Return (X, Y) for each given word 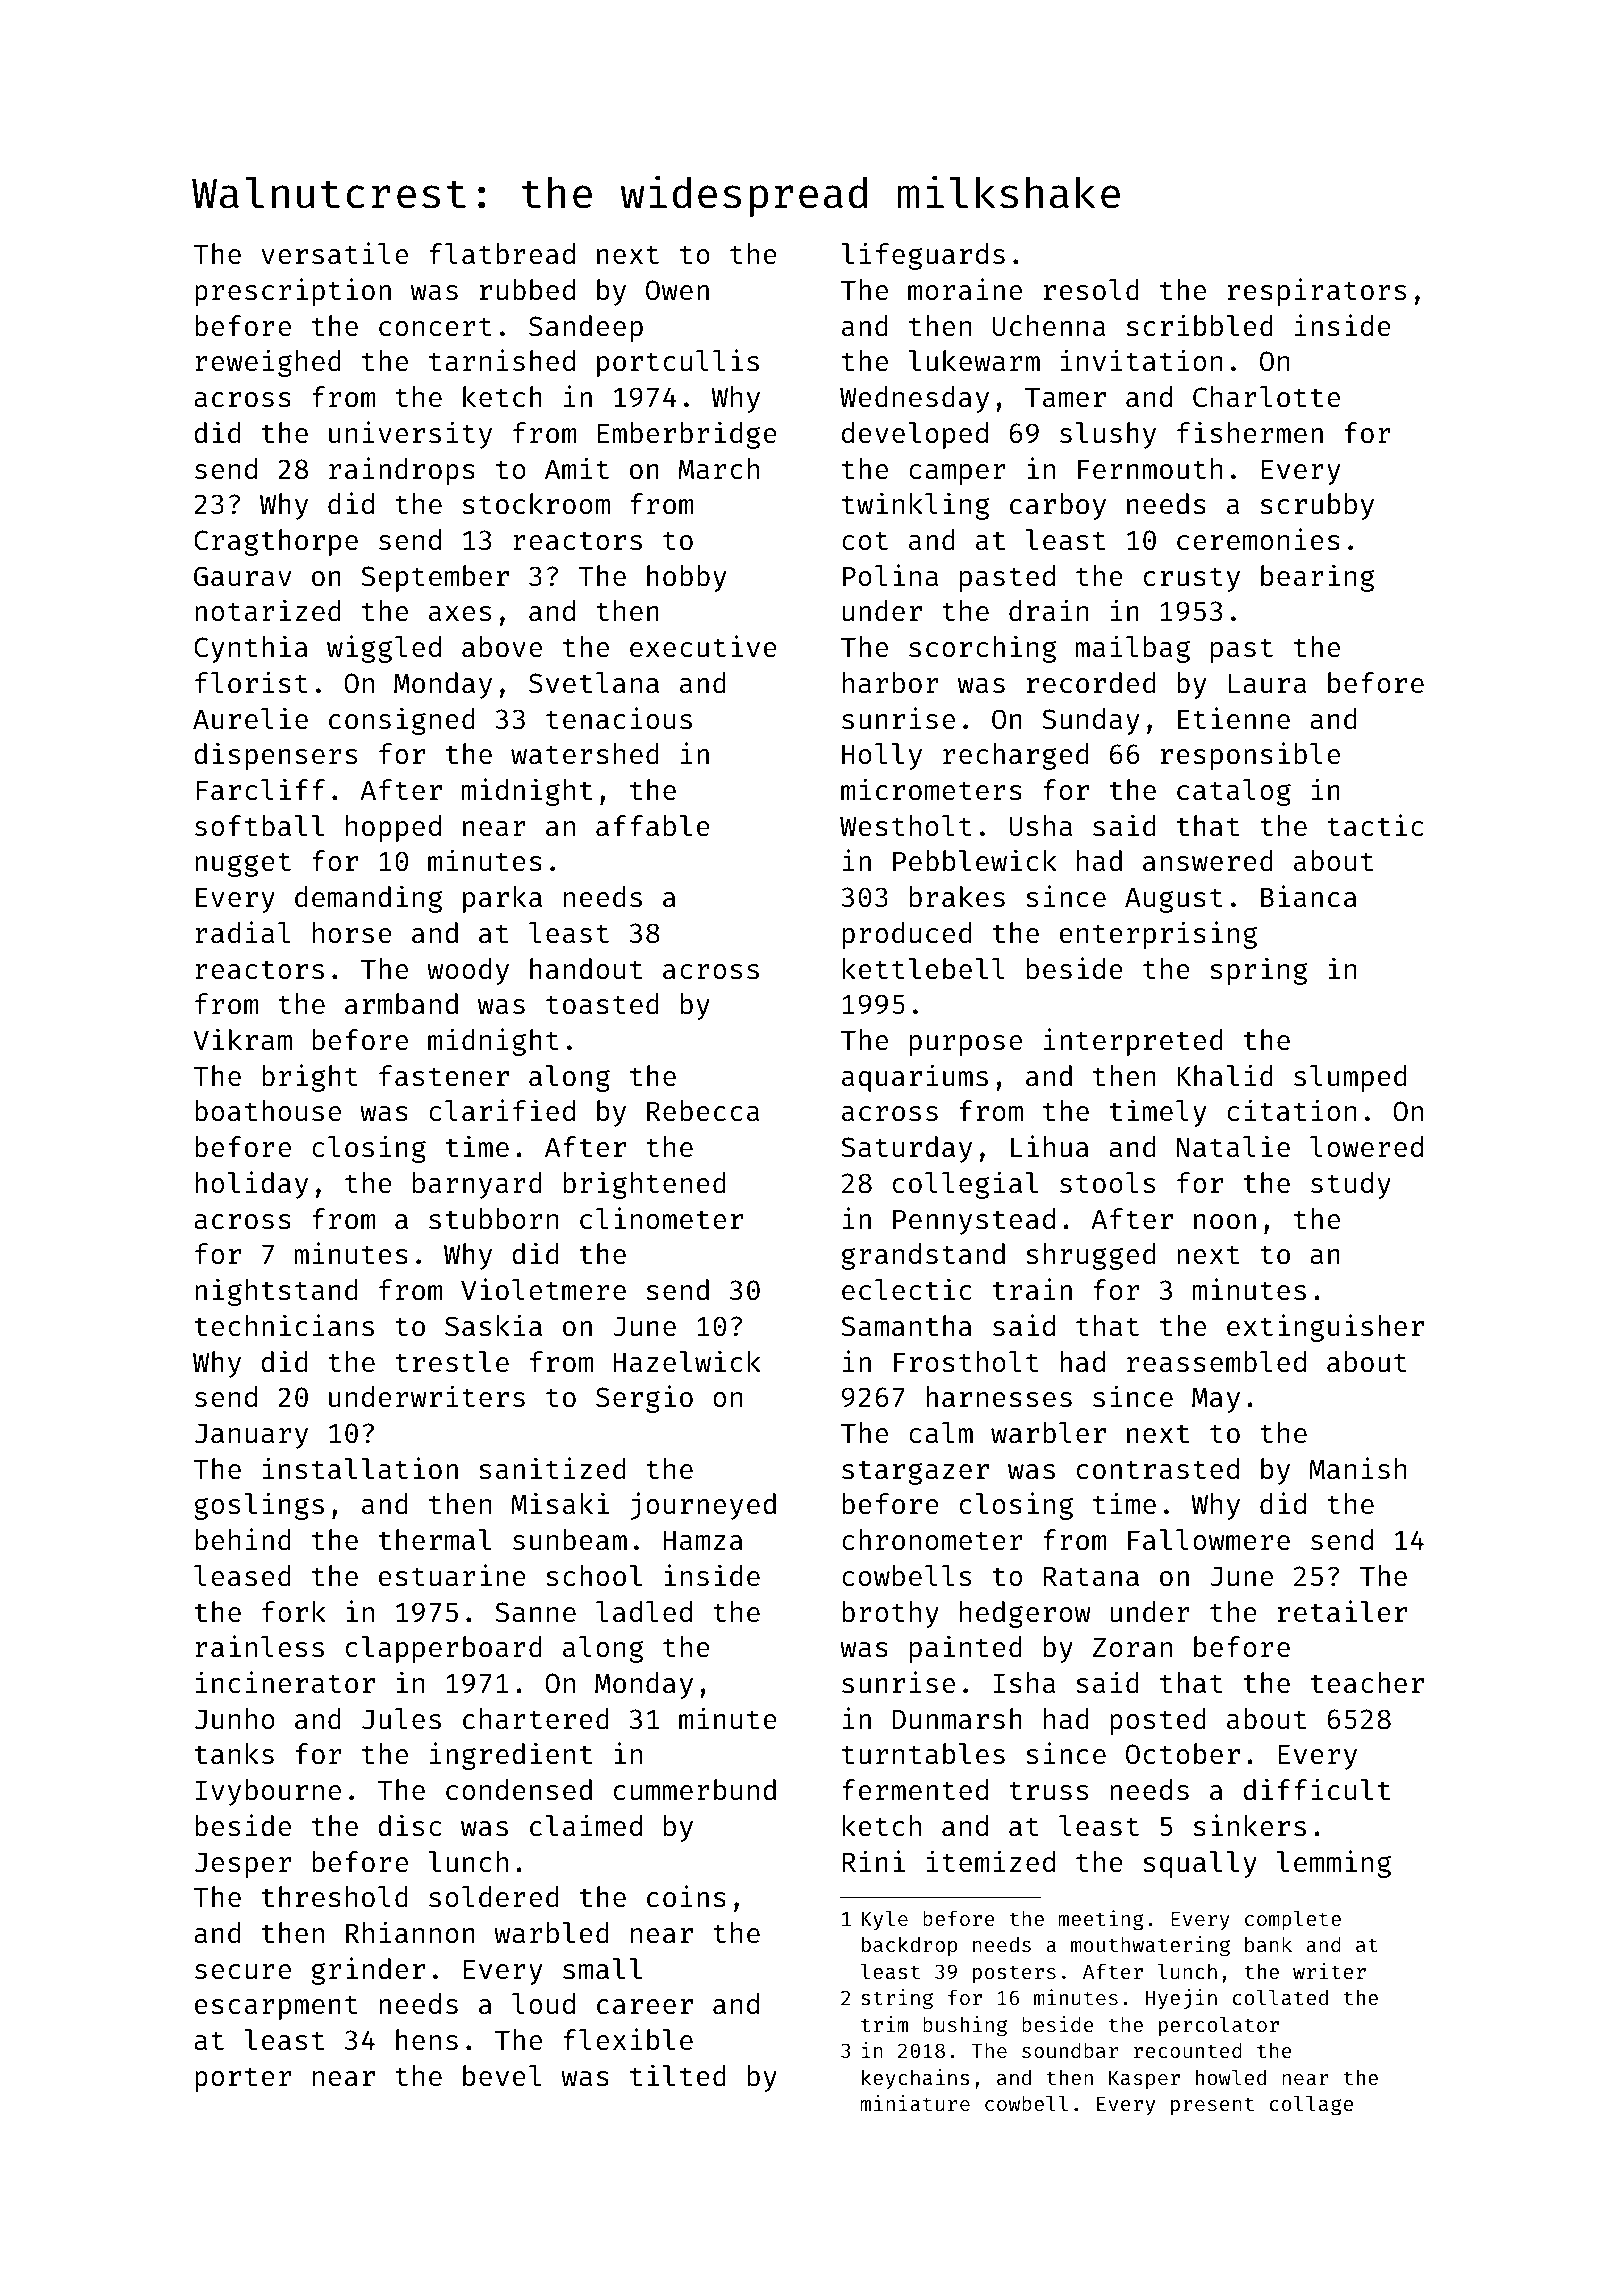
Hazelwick (687, 1361)
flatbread (502, 254)
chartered (536, 1719)
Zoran (1132, 1648)
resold (1091, 290)
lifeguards (923, 256)
